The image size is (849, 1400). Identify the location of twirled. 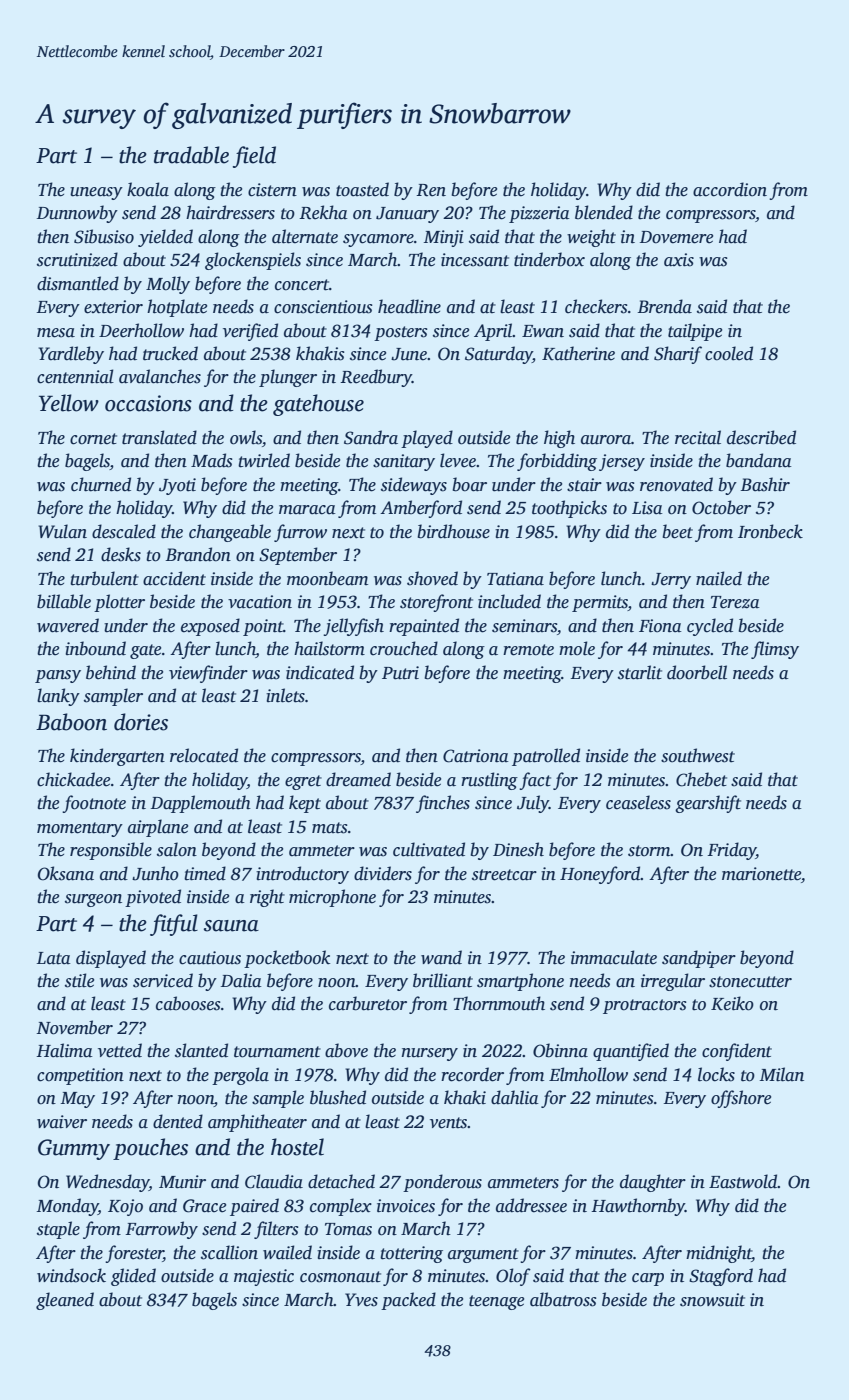
(264, 460).
